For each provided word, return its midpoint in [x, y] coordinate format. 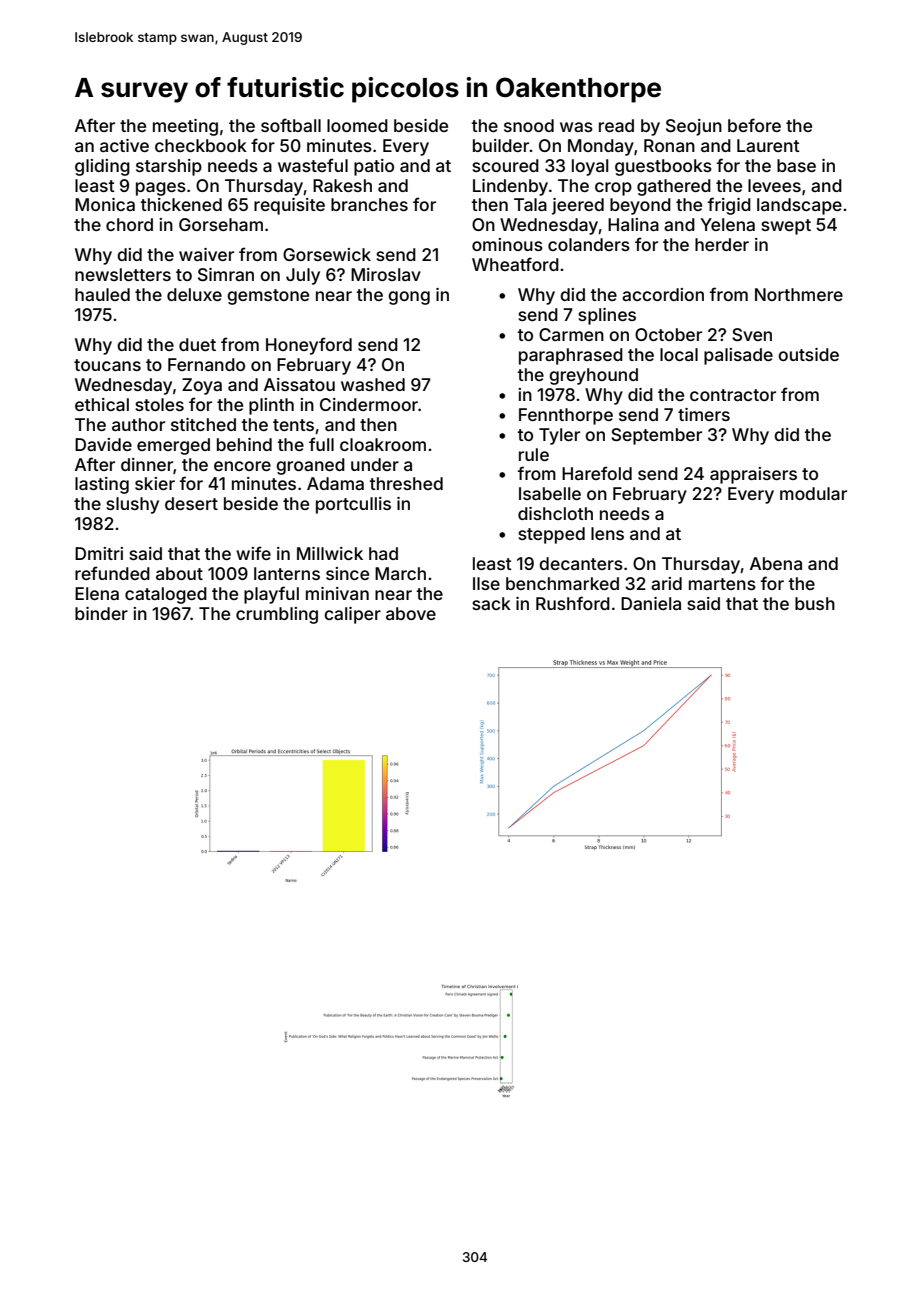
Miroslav [386, 274]
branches [369, 204]
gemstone [268, 297]
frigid [729, 206]
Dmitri [99, 553]
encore [242, 466]
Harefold [597, 473]
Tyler [559, 436]
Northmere [799, 294]
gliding [102, 167]
